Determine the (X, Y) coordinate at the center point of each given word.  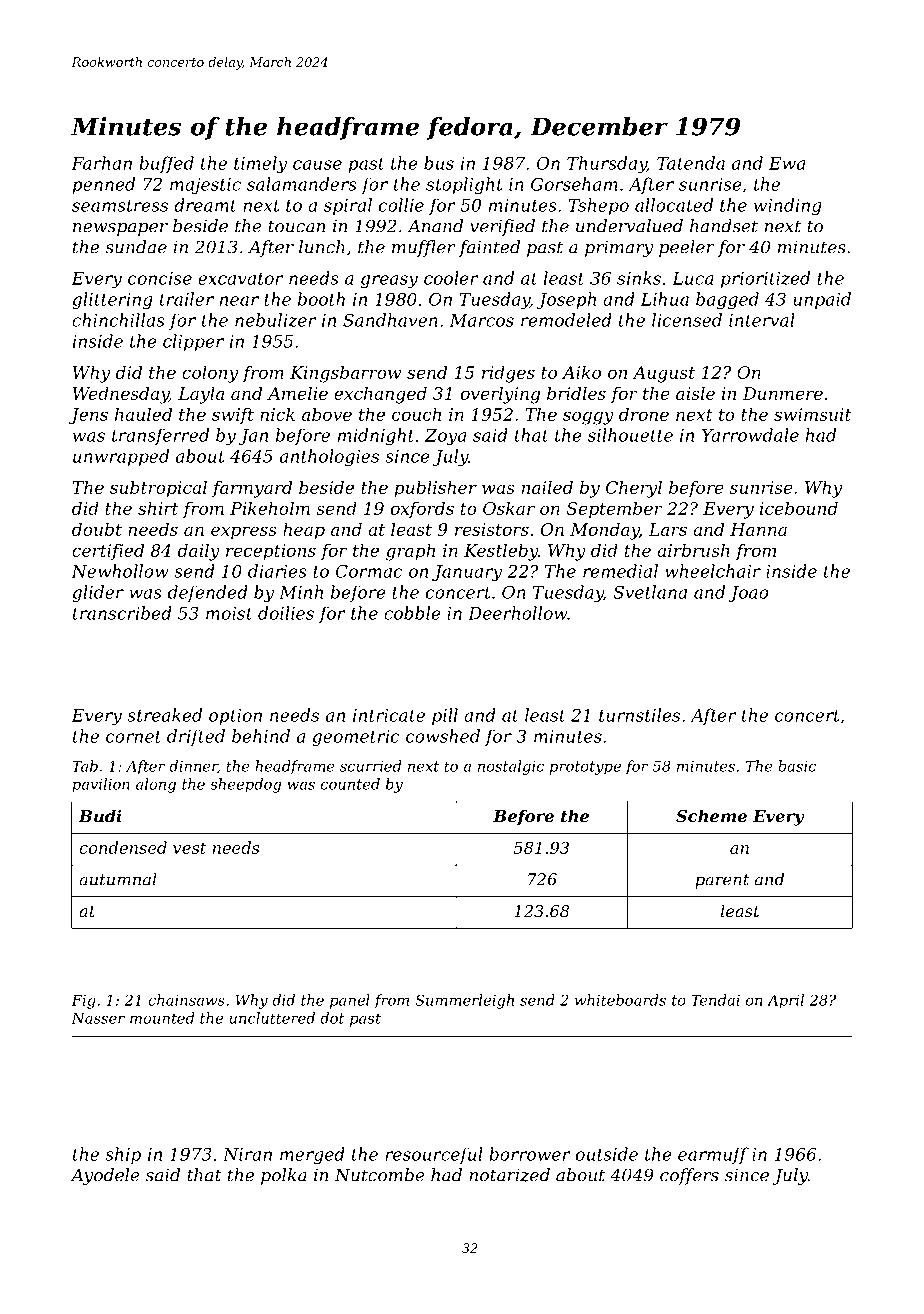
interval (762, 320)
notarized (509, 1175)
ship (123, 1155)
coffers (689, 1176)
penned (103, 185)
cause (317, 165)
